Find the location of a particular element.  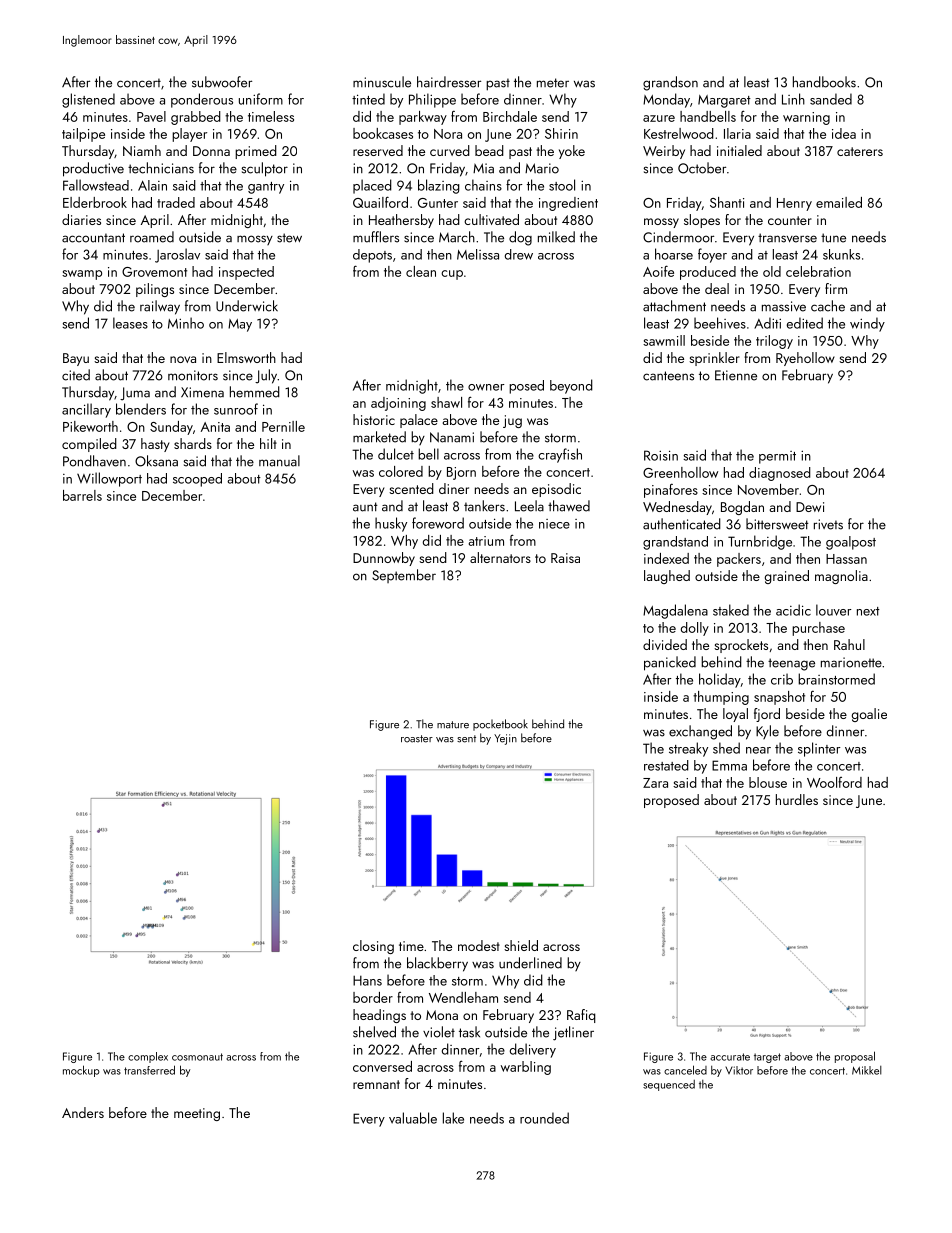

modest is located at coordinates (479, 945).
